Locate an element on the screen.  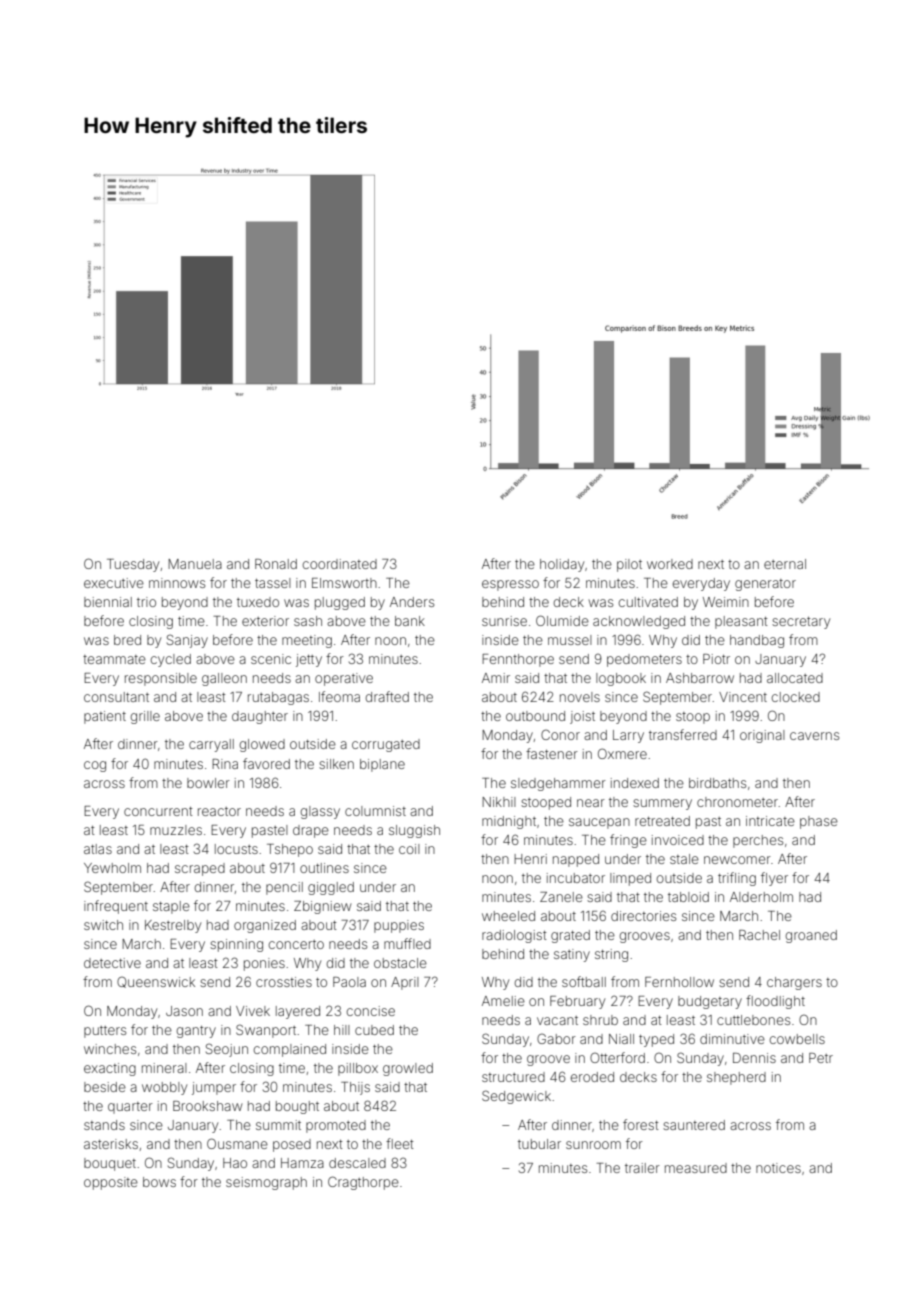
meeting is located at coordinates (307, 641).
